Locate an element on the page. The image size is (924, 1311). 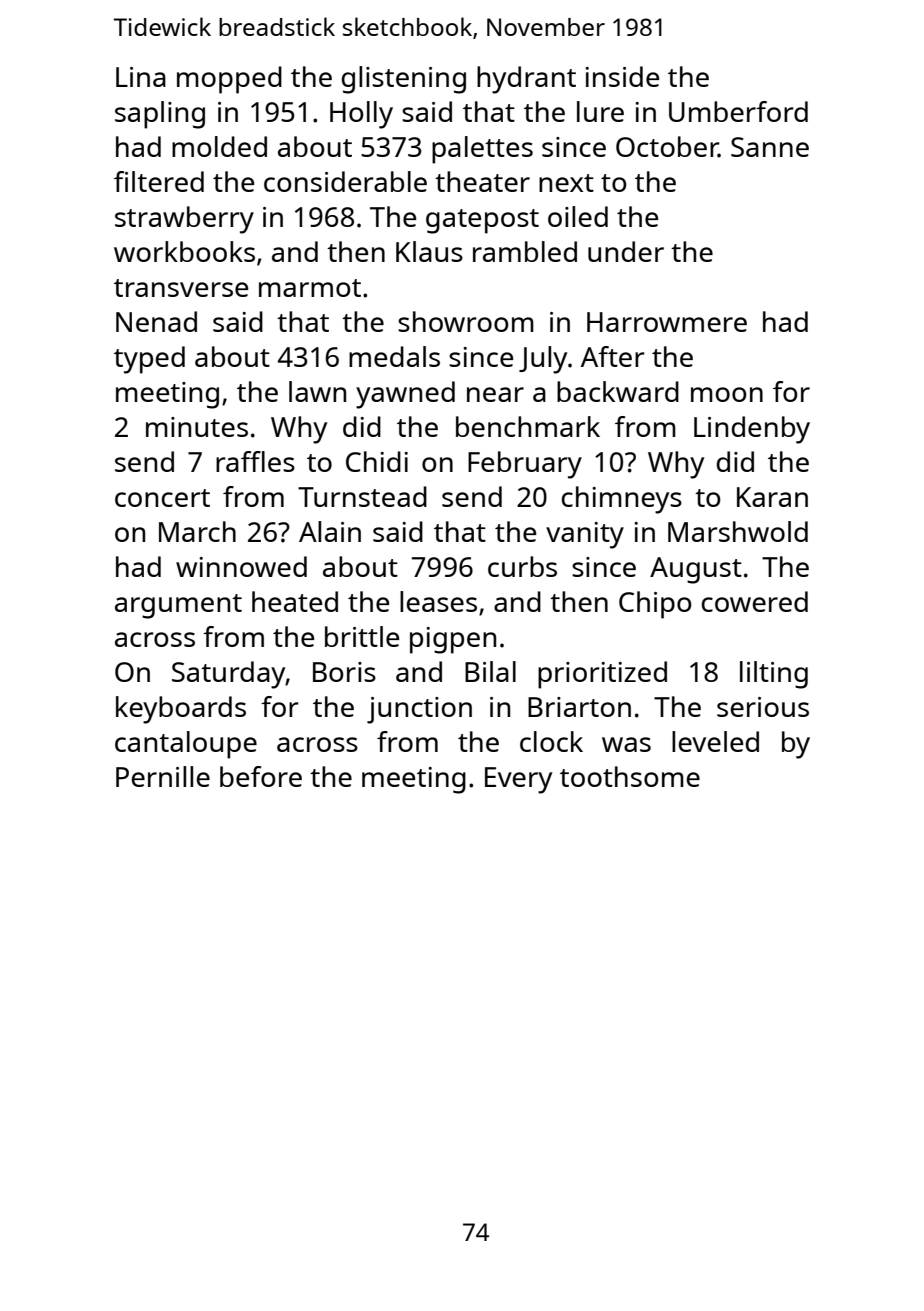
glistening is located at coordinates (404, 80).
